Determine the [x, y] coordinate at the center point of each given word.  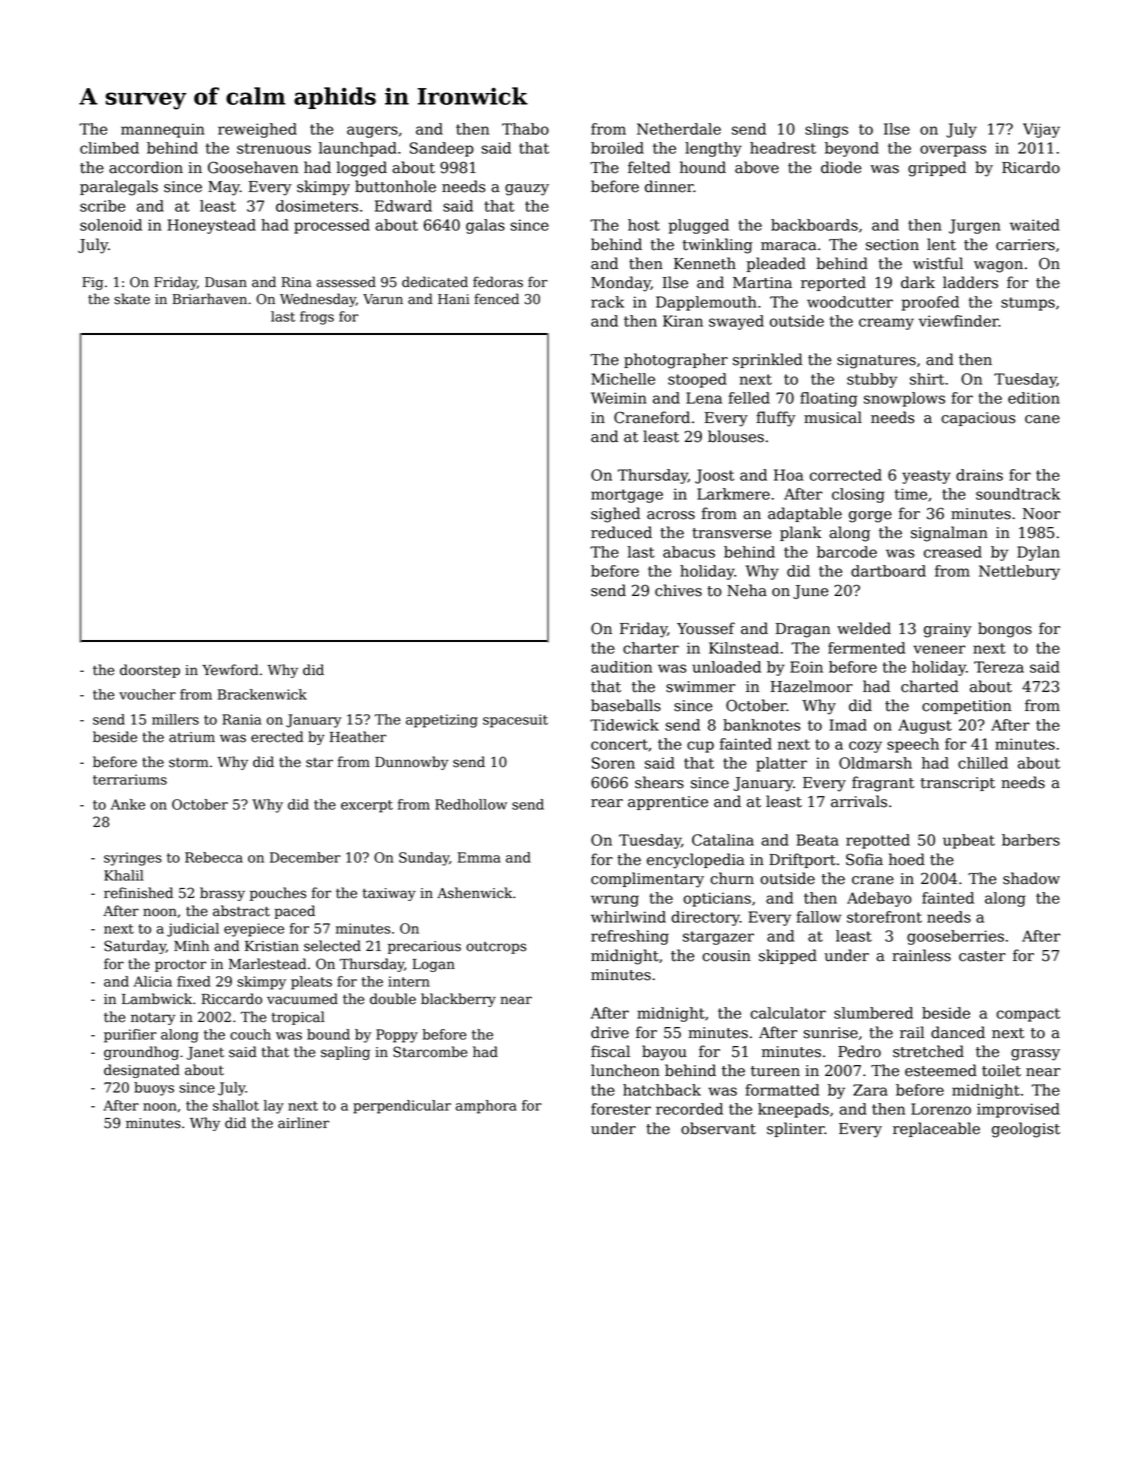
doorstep [150, 671]
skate [132, 299]
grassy [1035, 1055]
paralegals [119, 188]
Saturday [135, 947]
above [757, 167]
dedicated [435, 282]
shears [659, 782]
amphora [486, 1107]
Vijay [1041, 130]
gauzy [527, 190]
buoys [154, 1089]
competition [966, 707]
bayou [664, 1053]
